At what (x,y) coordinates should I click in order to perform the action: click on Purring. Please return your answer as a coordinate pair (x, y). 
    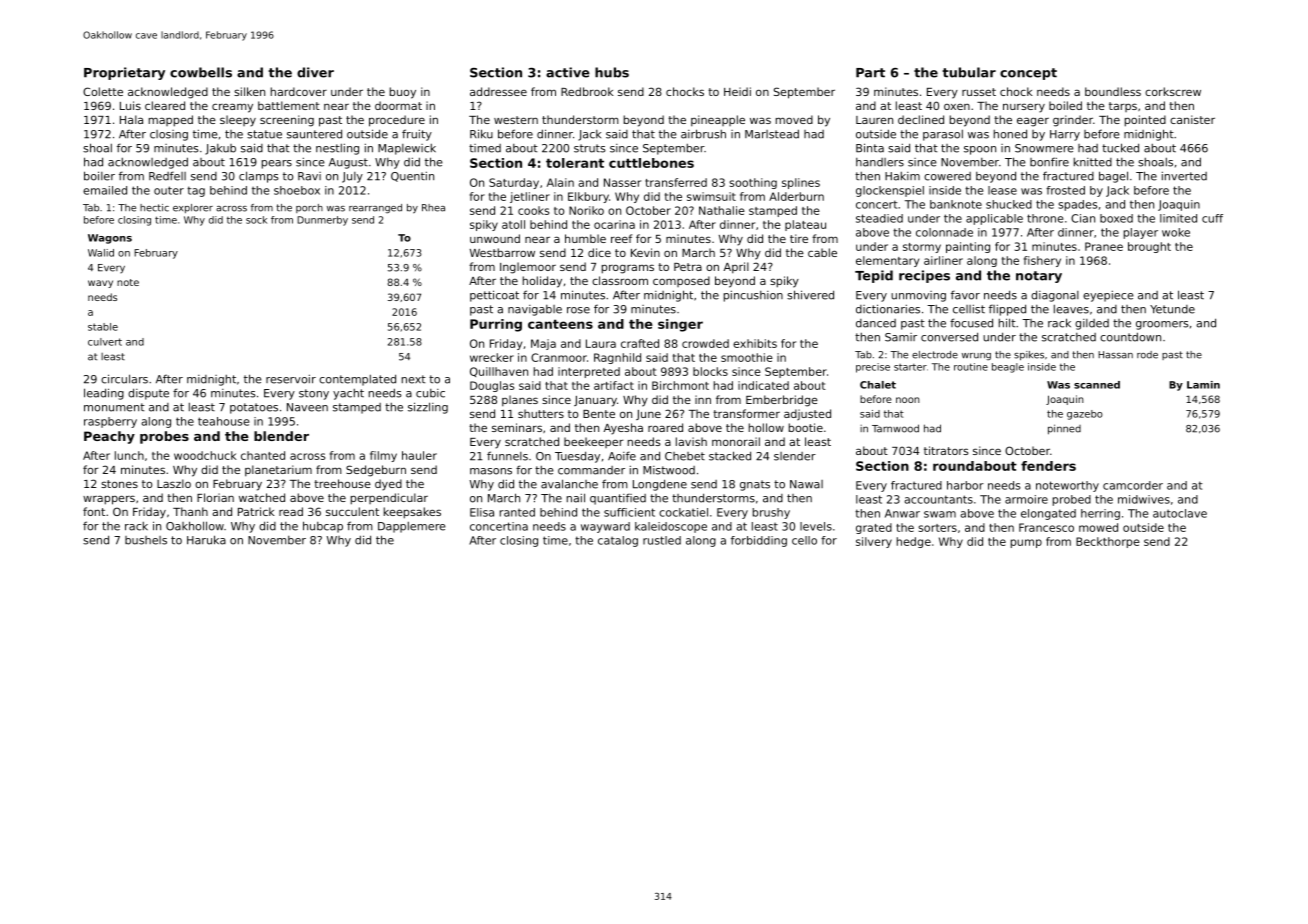
    Looking at the image, I should click on (496, 325).
